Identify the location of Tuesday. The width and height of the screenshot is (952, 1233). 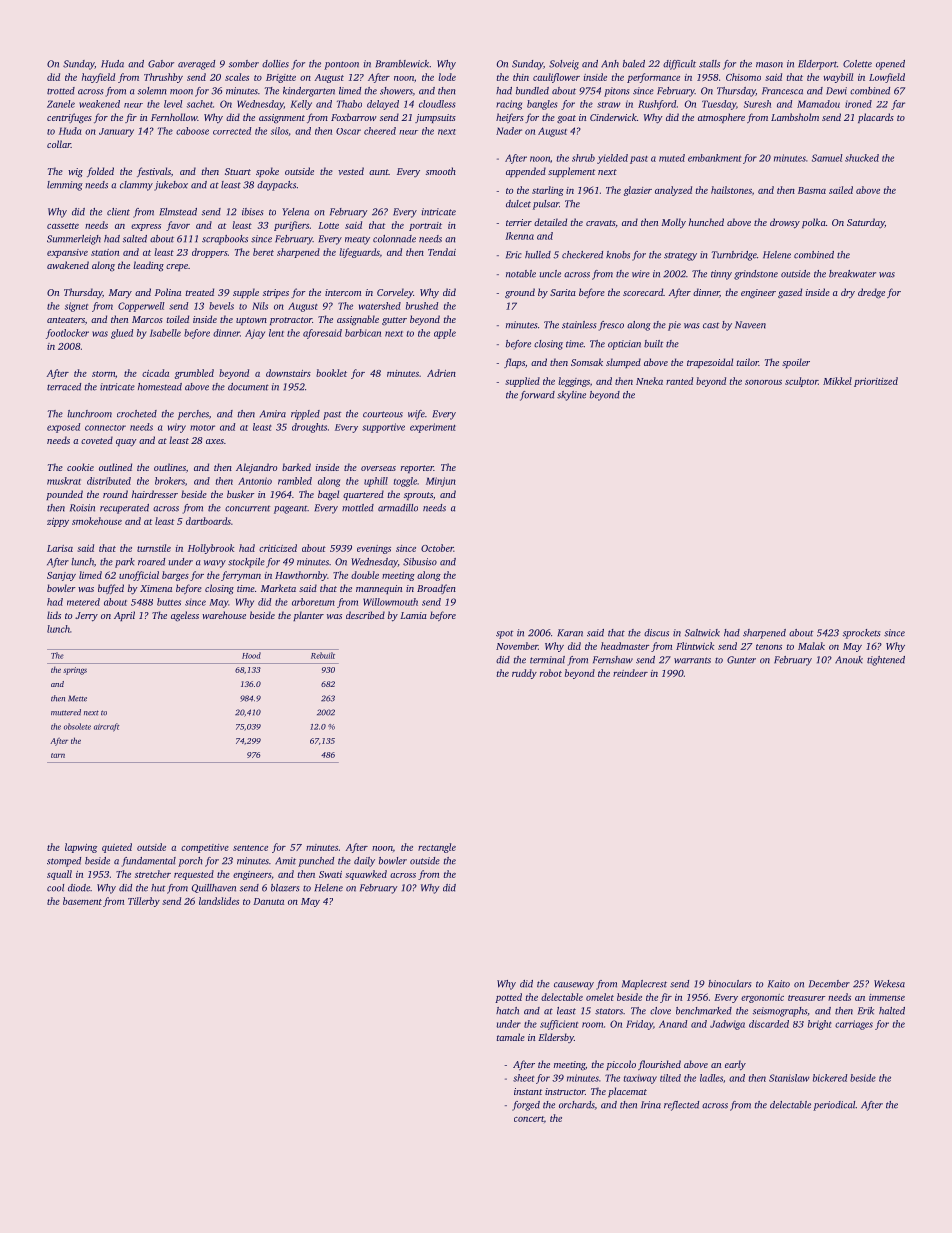
(719, 105).
